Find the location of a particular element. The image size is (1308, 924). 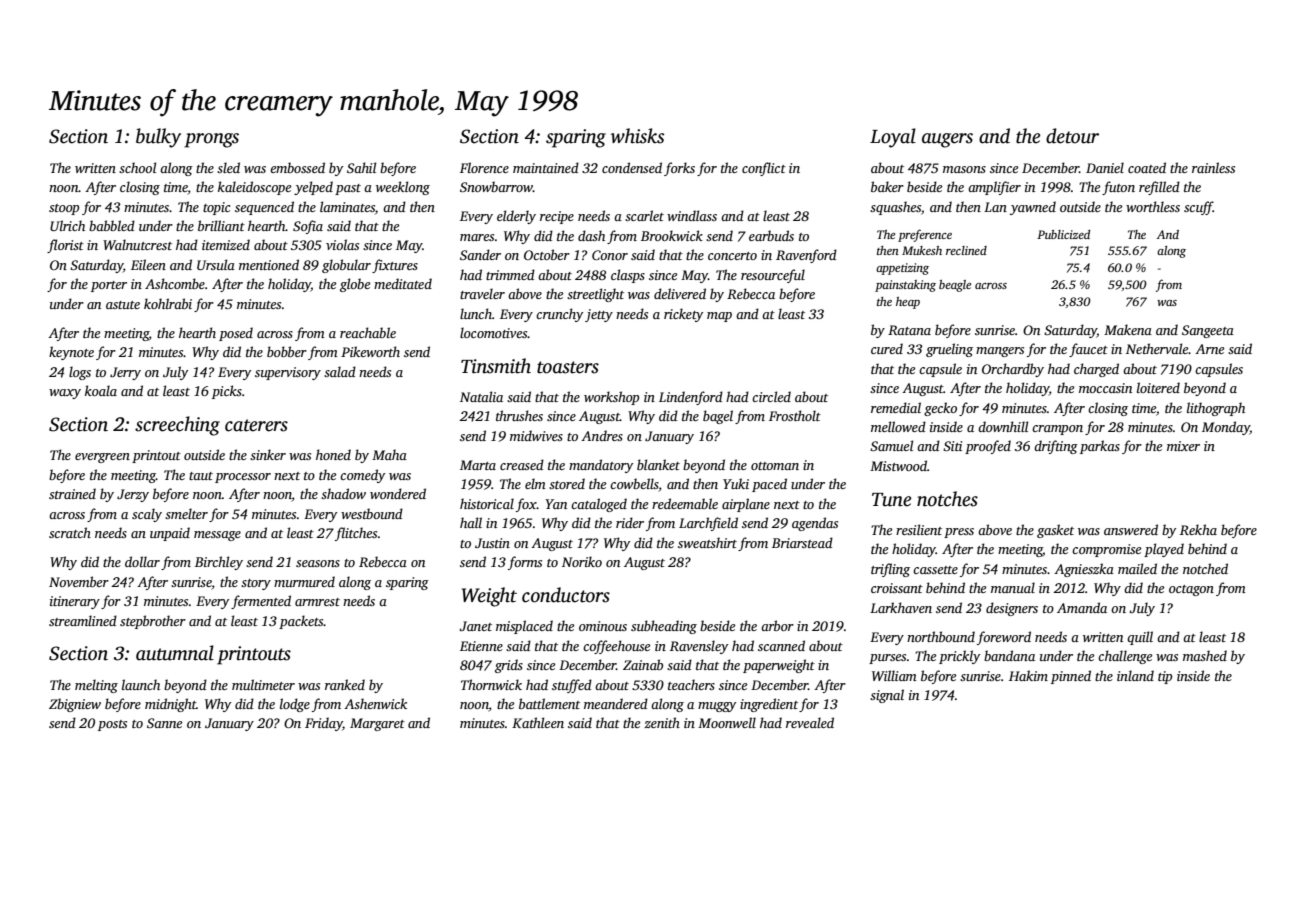

school is located at coordinates (137, 167).
